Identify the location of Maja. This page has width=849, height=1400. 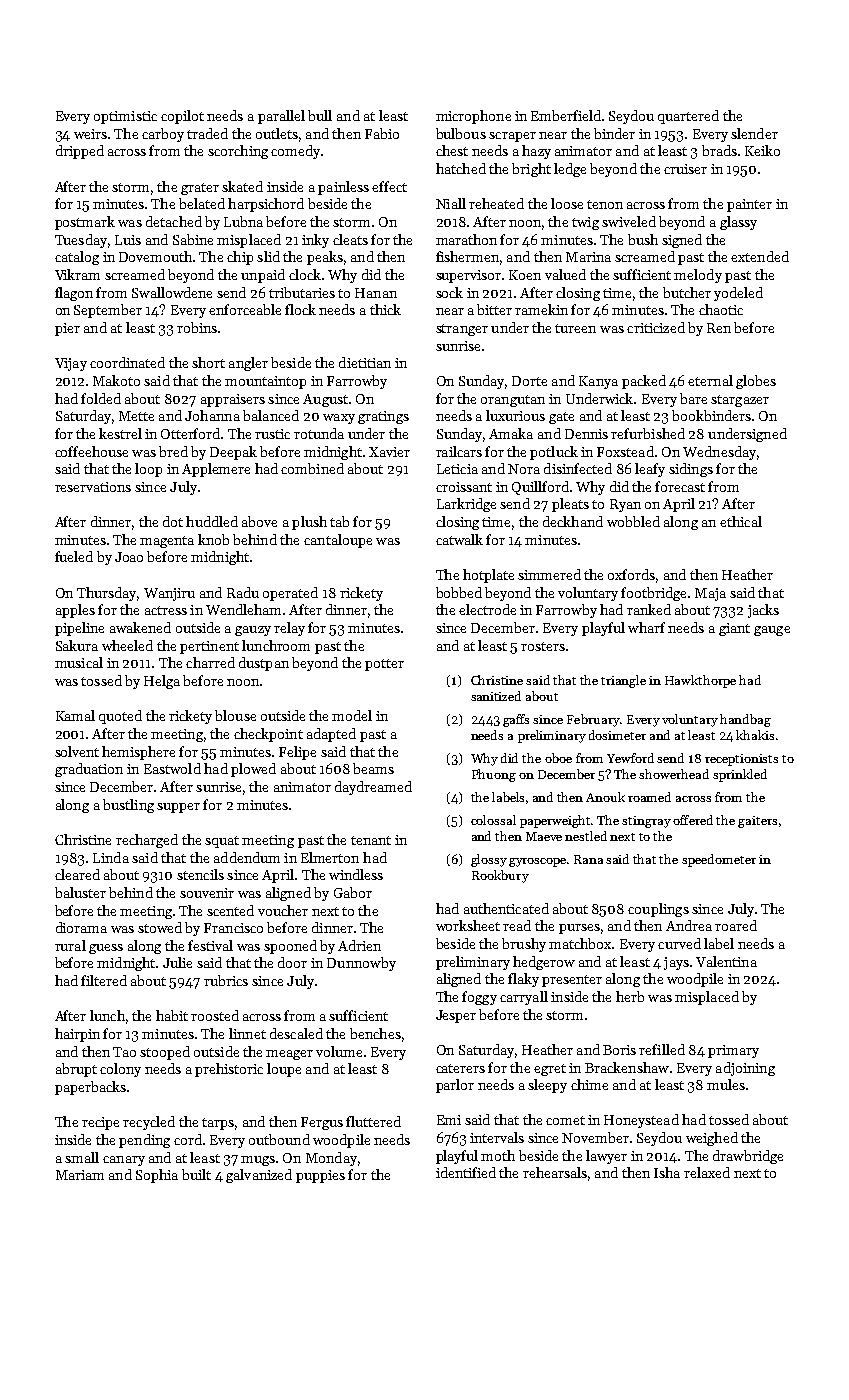
(710, 594).
